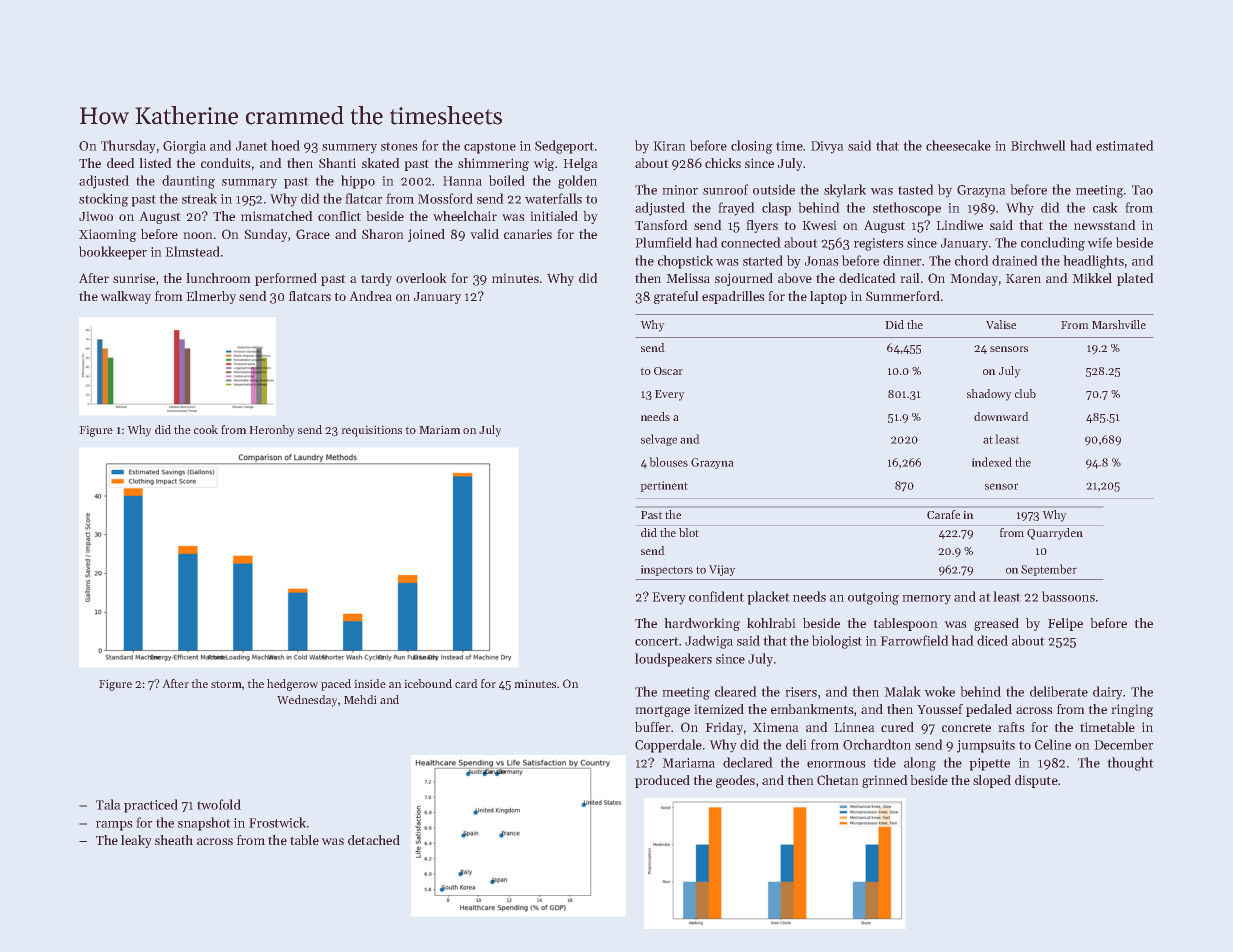  I want to click on initialed, so click(554, 216).
